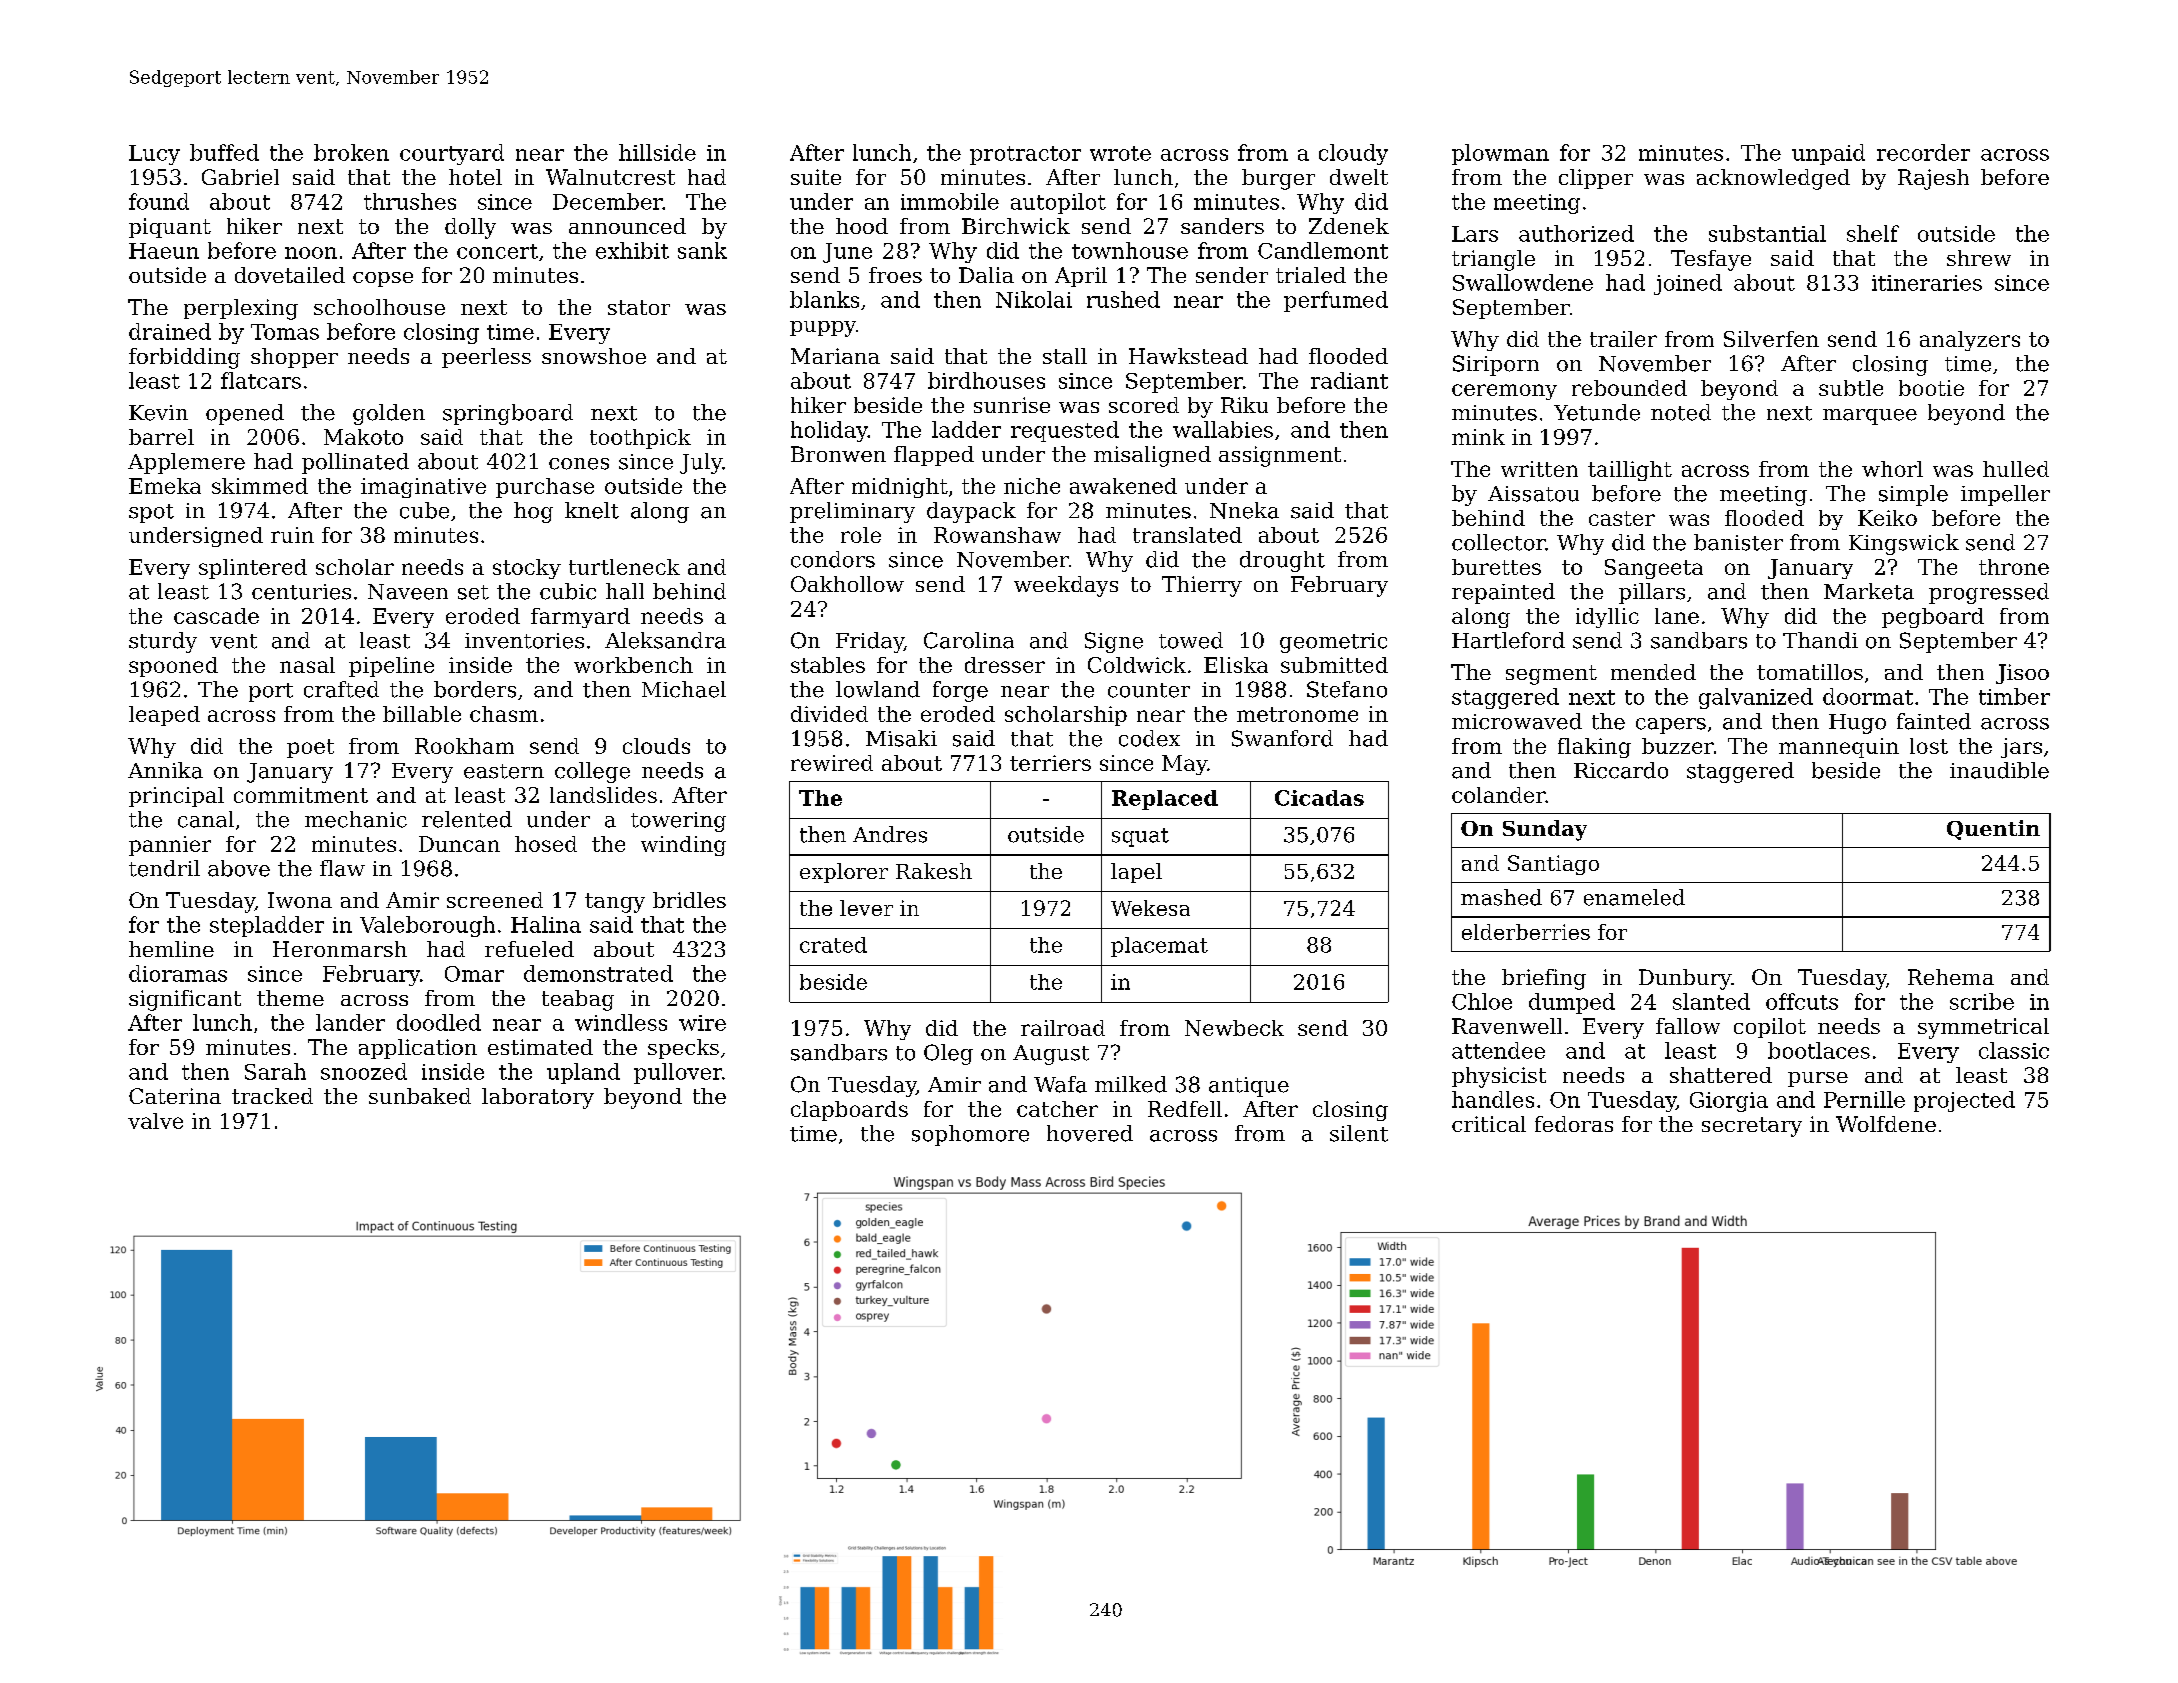  What do you see at coordinates (224, 152) in the screenshot?
I see `buffed` at bounding box center [224, 152].
